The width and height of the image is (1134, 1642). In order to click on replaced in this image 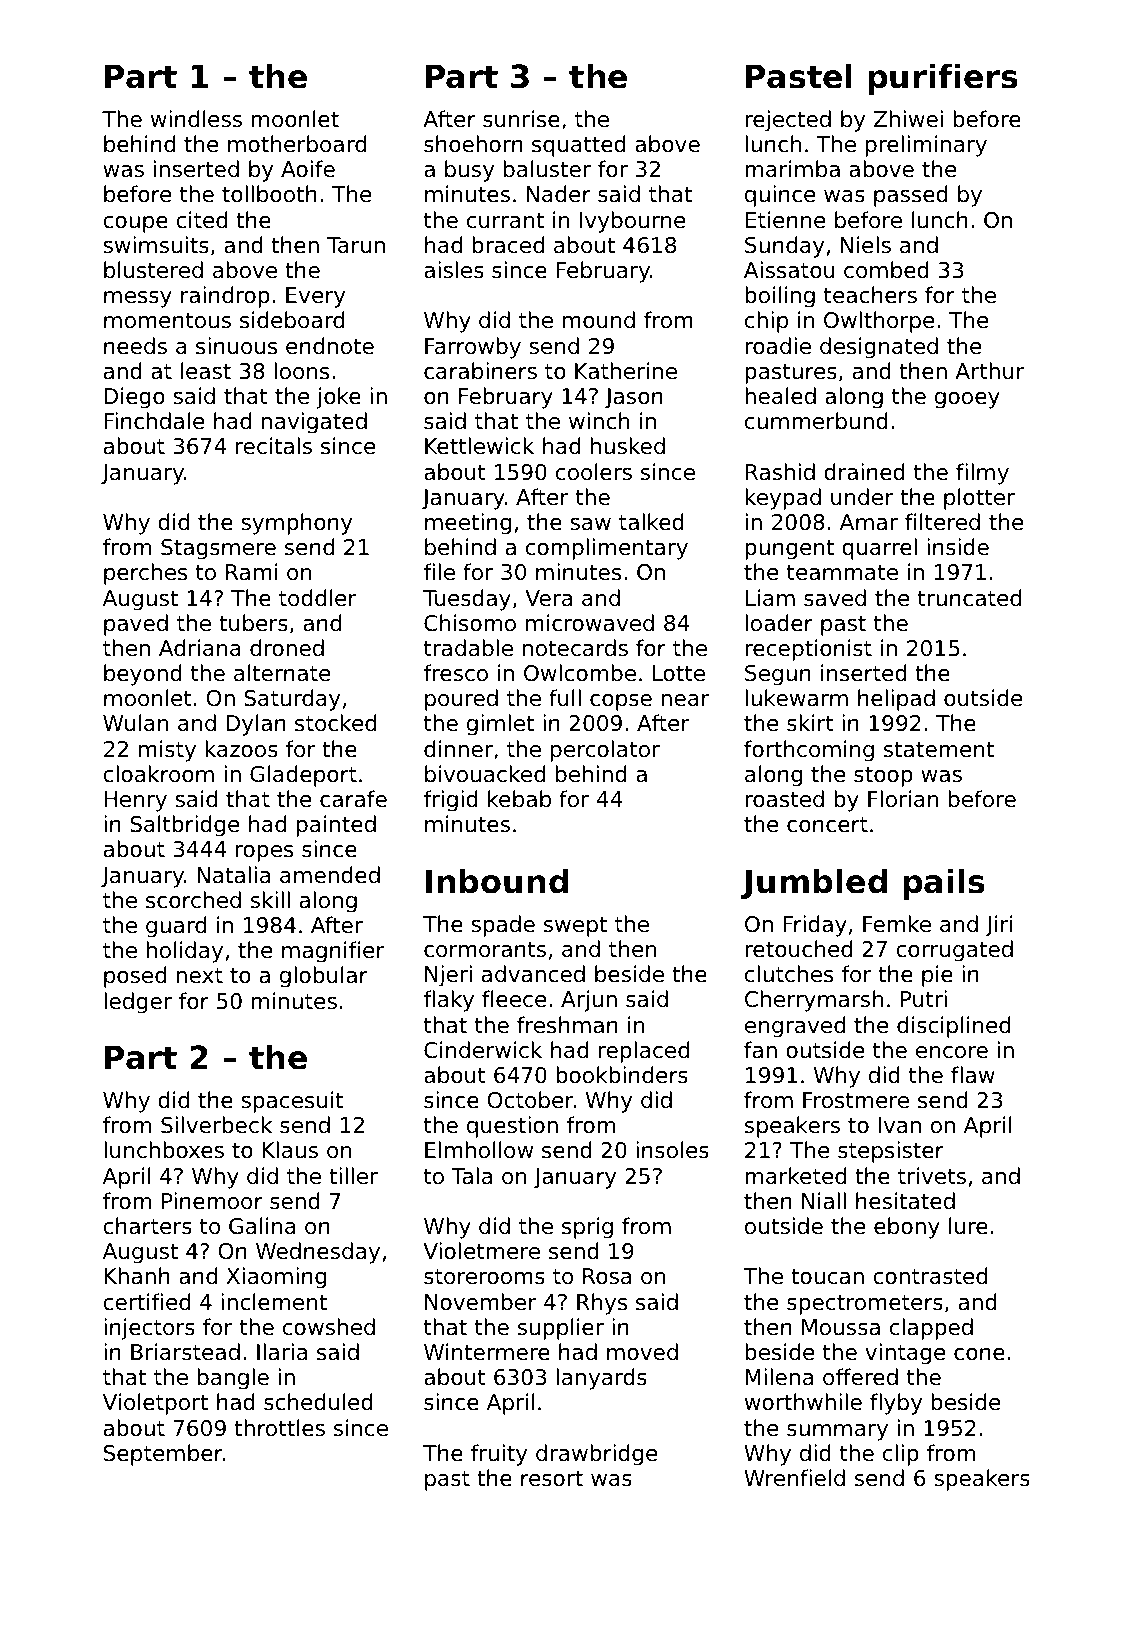, I will do `click(644, 1052)`.
